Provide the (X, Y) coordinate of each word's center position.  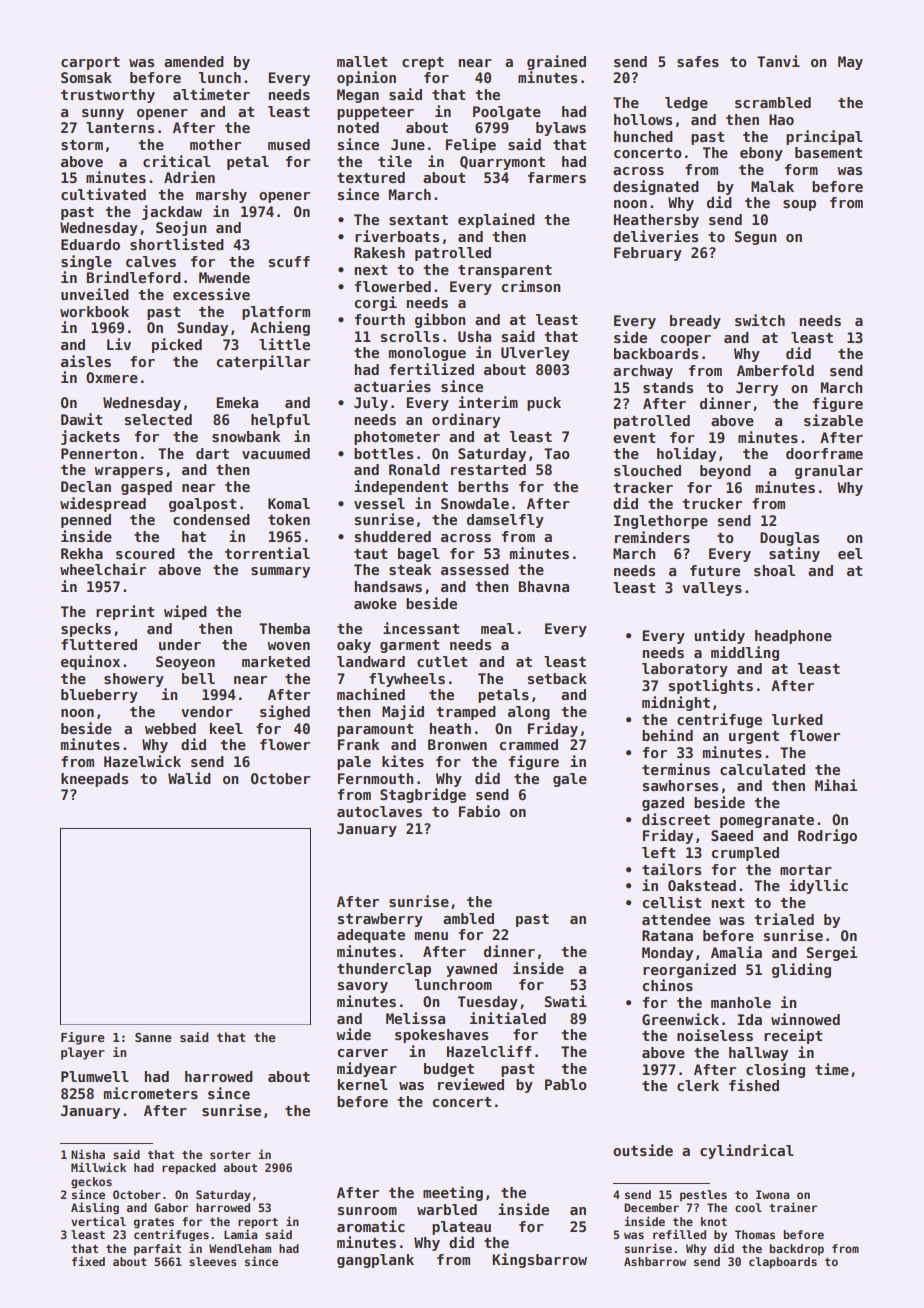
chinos (668, 985)
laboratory (685, 670)
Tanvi (778, 61)
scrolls (410, 336)
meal (497, 628)
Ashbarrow (655, 1261)
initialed (508, 1018)
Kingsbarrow (539, 1260)
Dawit (82, 419)
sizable (833, 420)
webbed (170, 728)
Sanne (153, 1037)
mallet (362, 61)
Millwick (98, 1167)
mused (289, 144)
